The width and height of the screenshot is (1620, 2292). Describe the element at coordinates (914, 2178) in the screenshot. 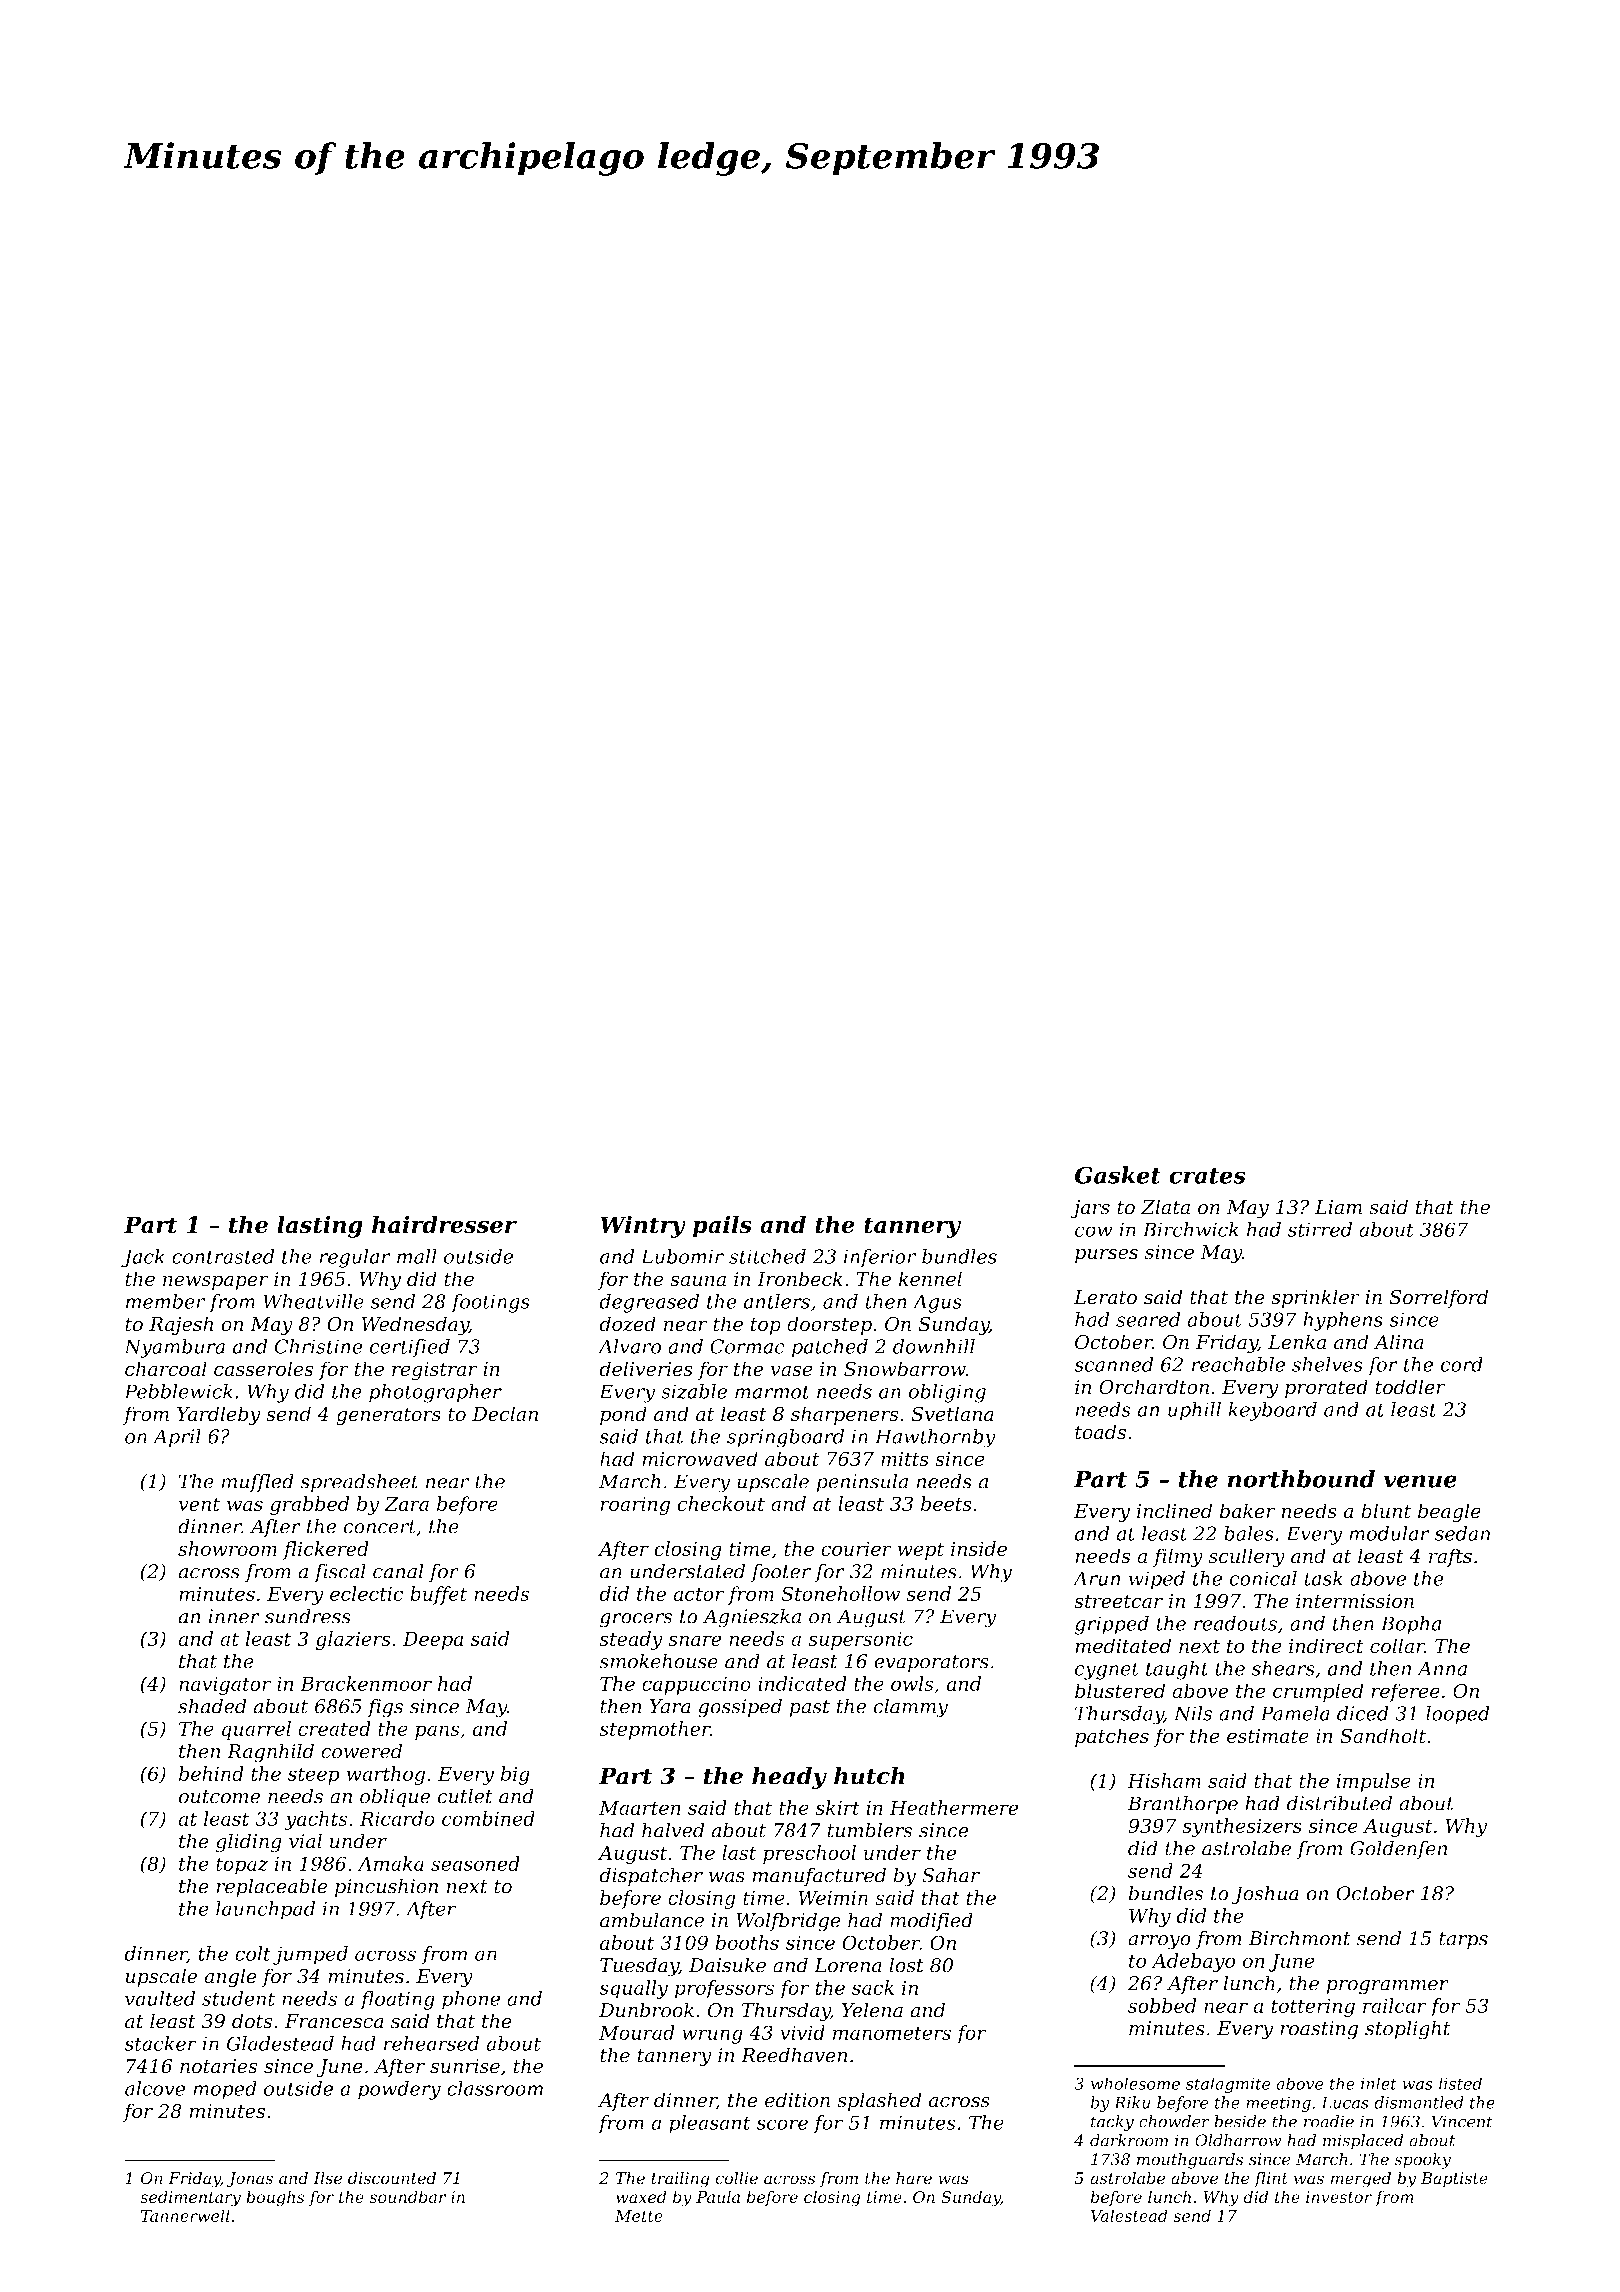

I see `hare` at that location.
